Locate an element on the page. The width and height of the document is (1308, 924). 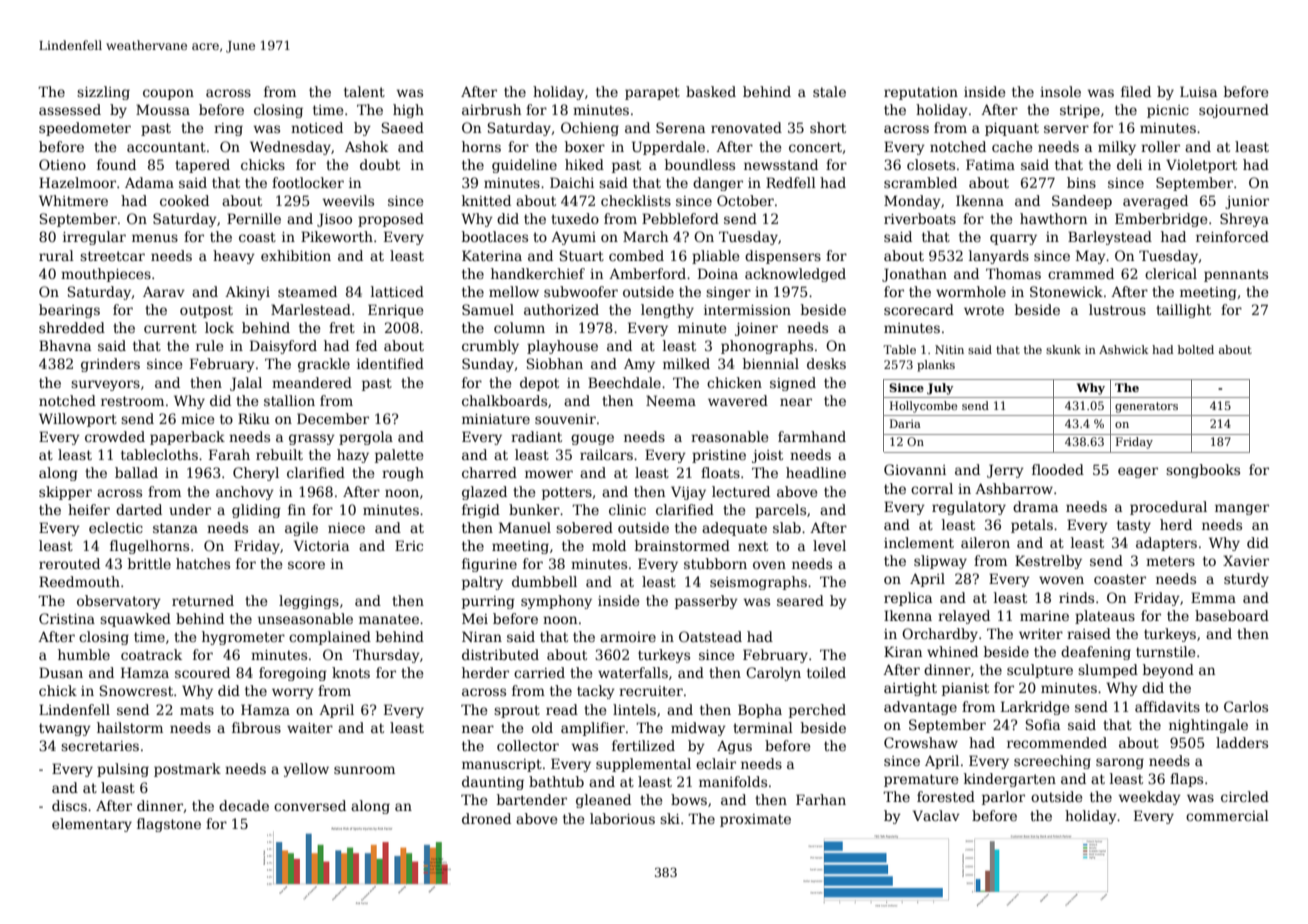
lanyards is located at coordinates (999, 257).
